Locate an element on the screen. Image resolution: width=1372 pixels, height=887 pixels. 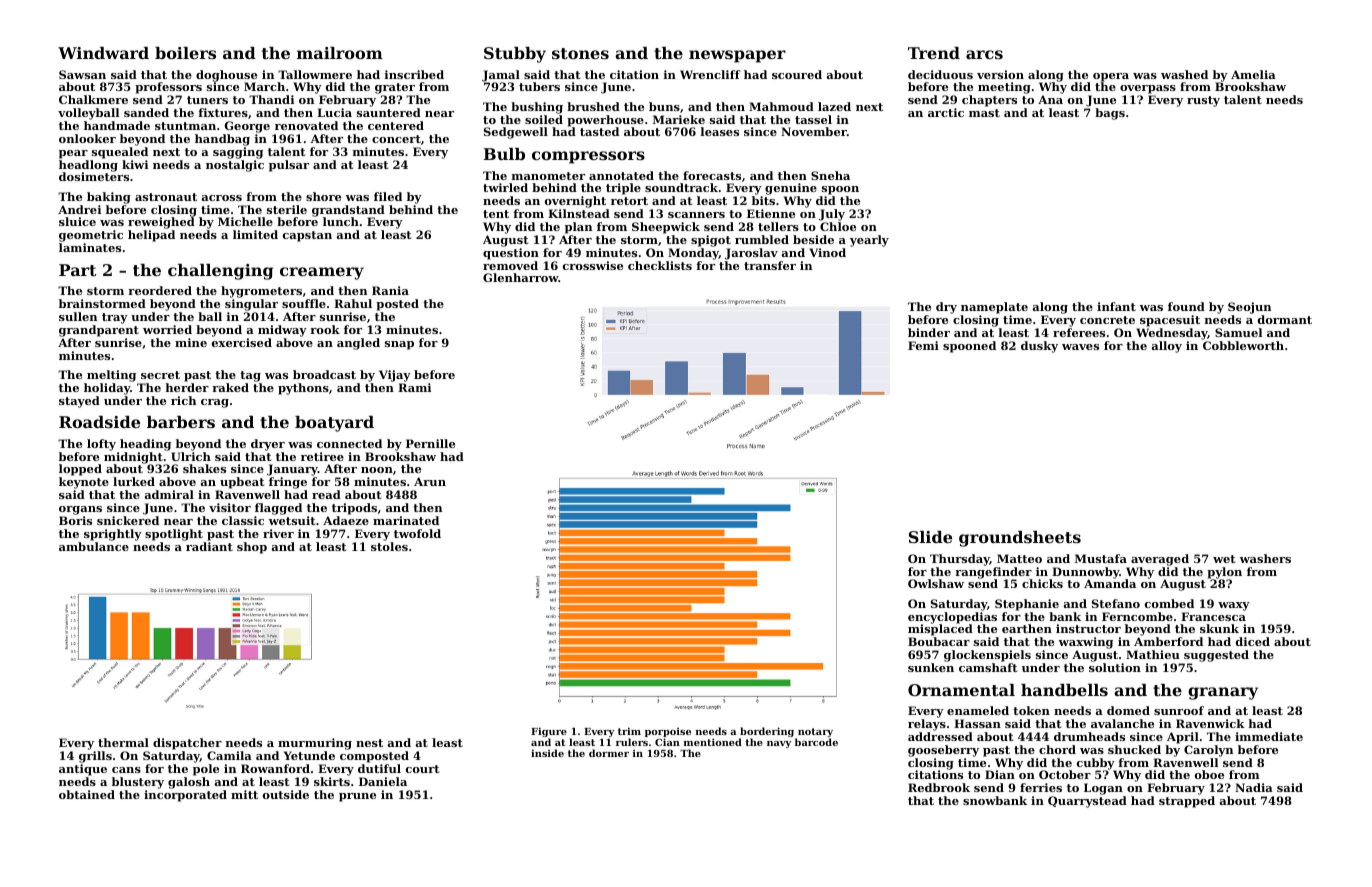
Chalkmere is located at coordinates (93, 99).
